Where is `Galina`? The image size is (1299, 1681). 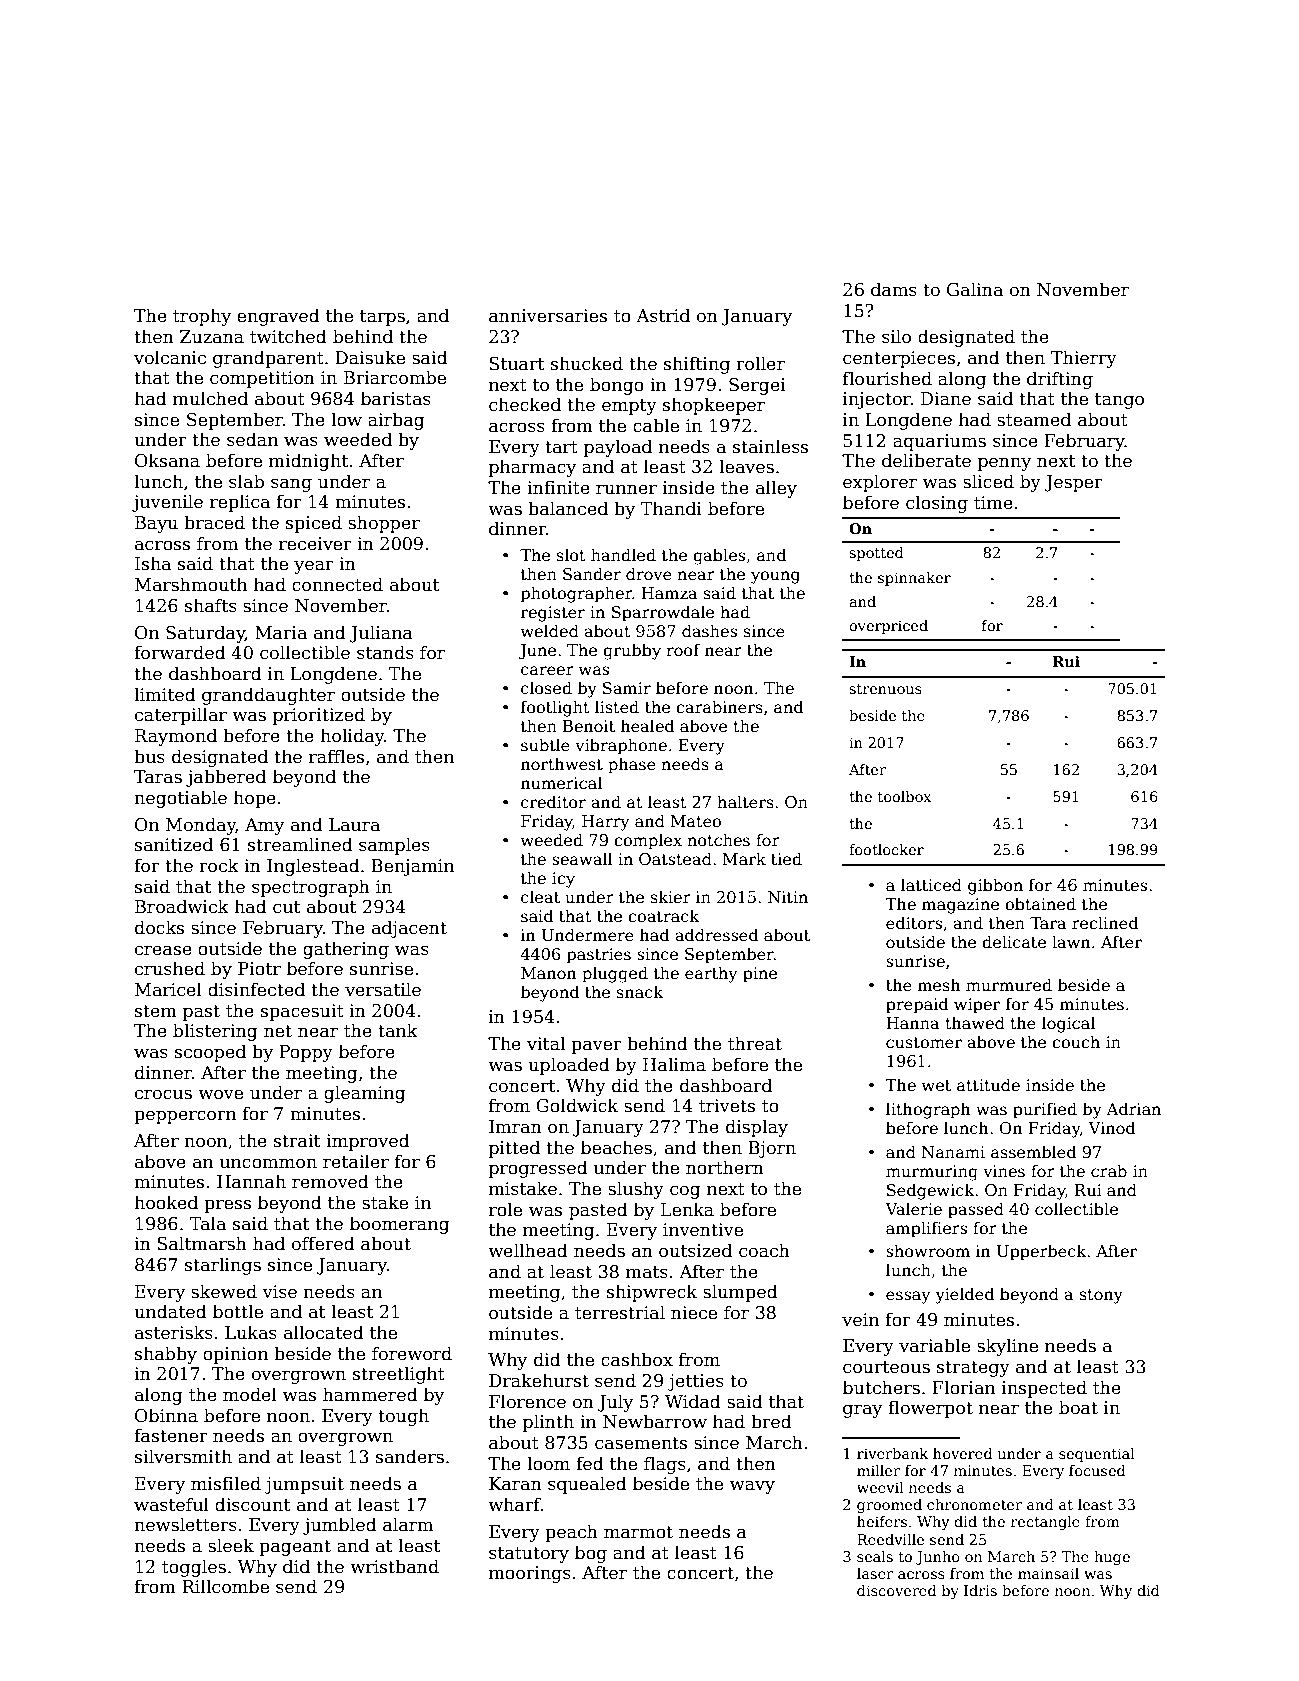 Galina is located at coordinates (975, 289).
